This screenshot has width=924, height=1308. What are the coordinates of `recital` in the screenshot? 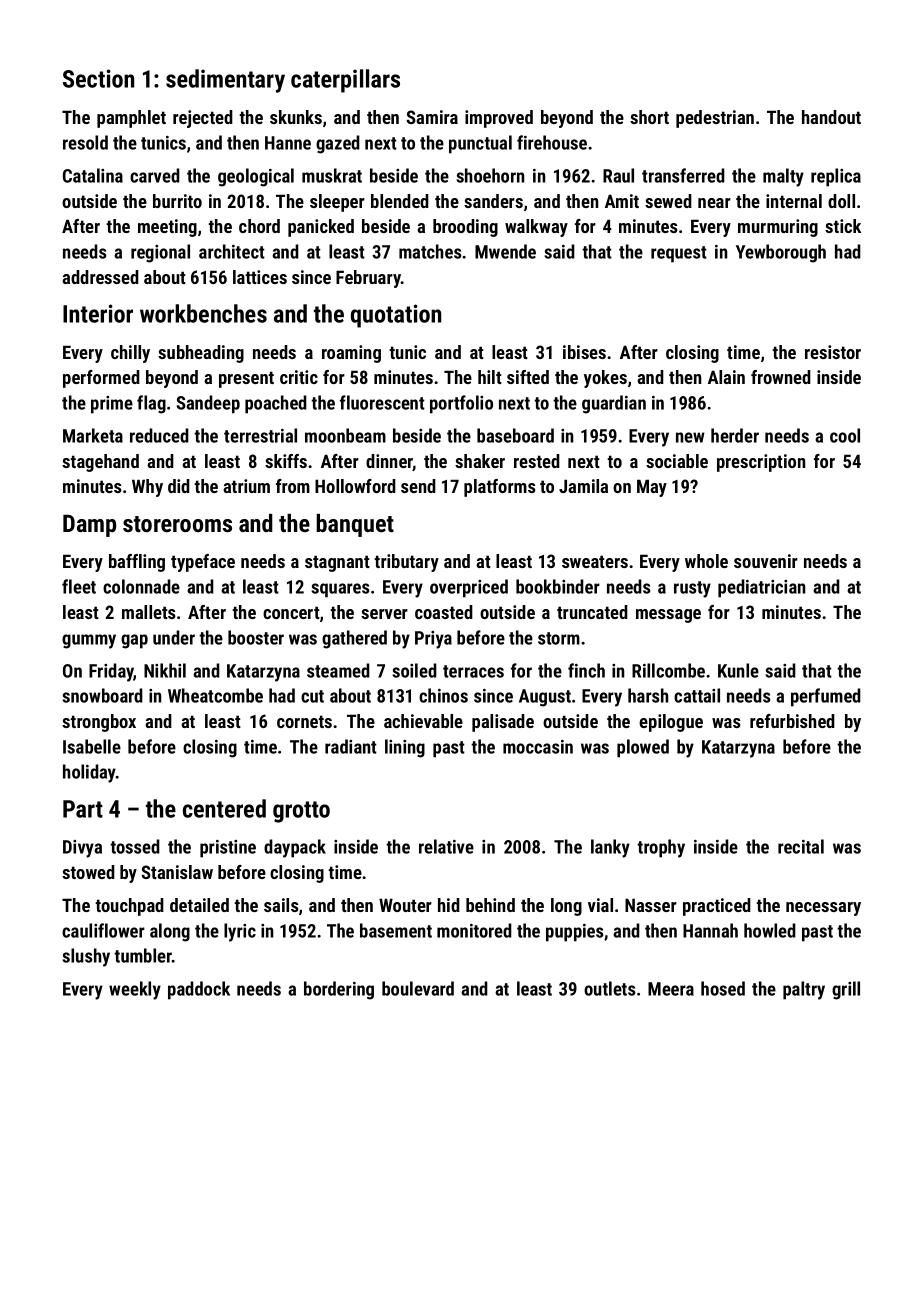 It's located at (801, 846).
